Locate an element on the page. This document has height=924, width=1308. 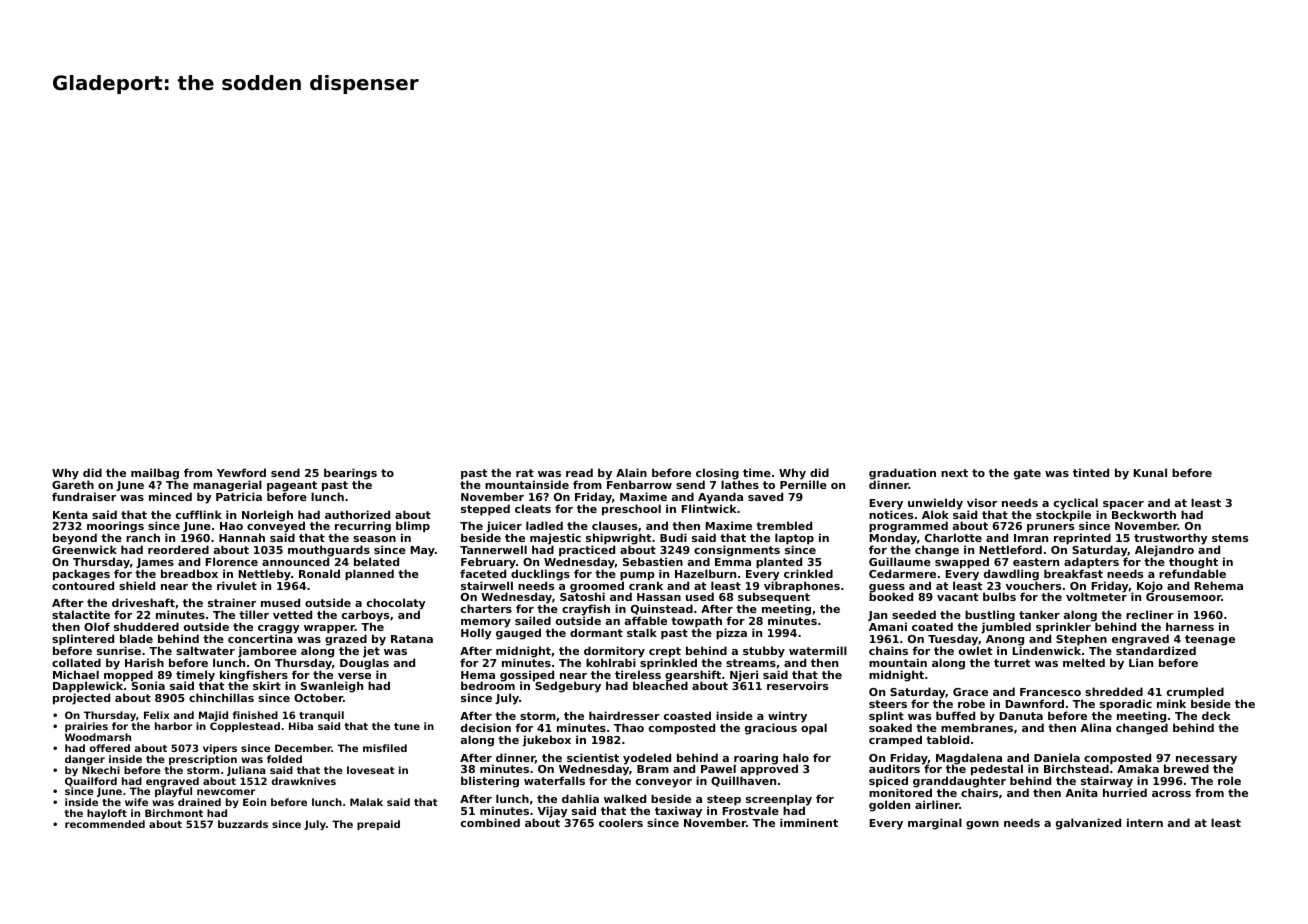
Malak is located at coordinates (366, 802).
